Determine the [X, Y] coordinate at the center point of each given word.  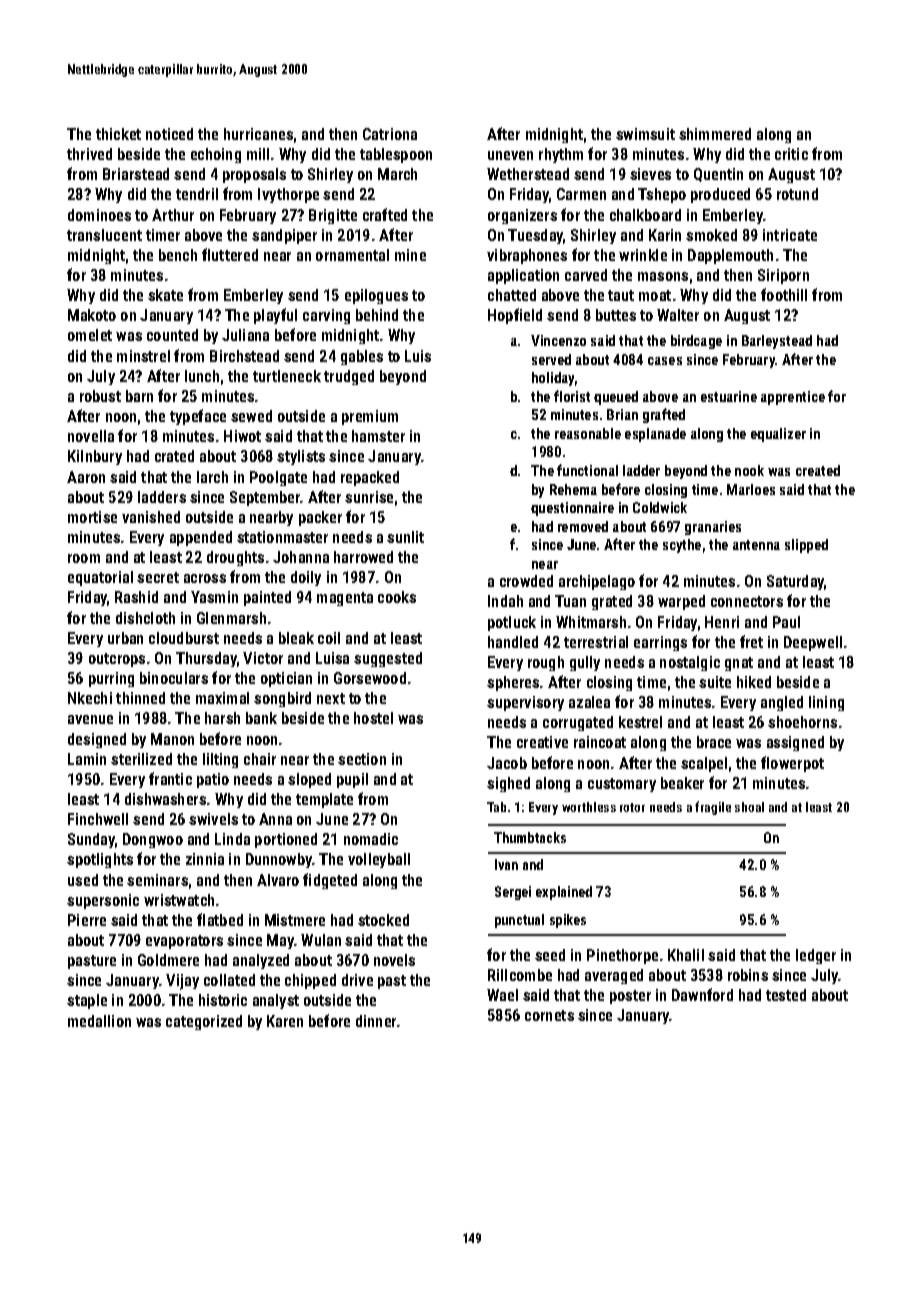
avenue [90, 719]
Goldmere [168, 960]
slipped [806, 546]
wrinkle [643, 255]
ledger [816, 956]
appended [201, 538]
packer [320, 518]
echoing [216, 155]
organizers [522, 216]
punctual [519, 921]
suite [715, 682]
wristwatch [179, 900]
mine [410, 255]
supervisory [525, 703]
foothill [784, 294]
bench [178, 255]
